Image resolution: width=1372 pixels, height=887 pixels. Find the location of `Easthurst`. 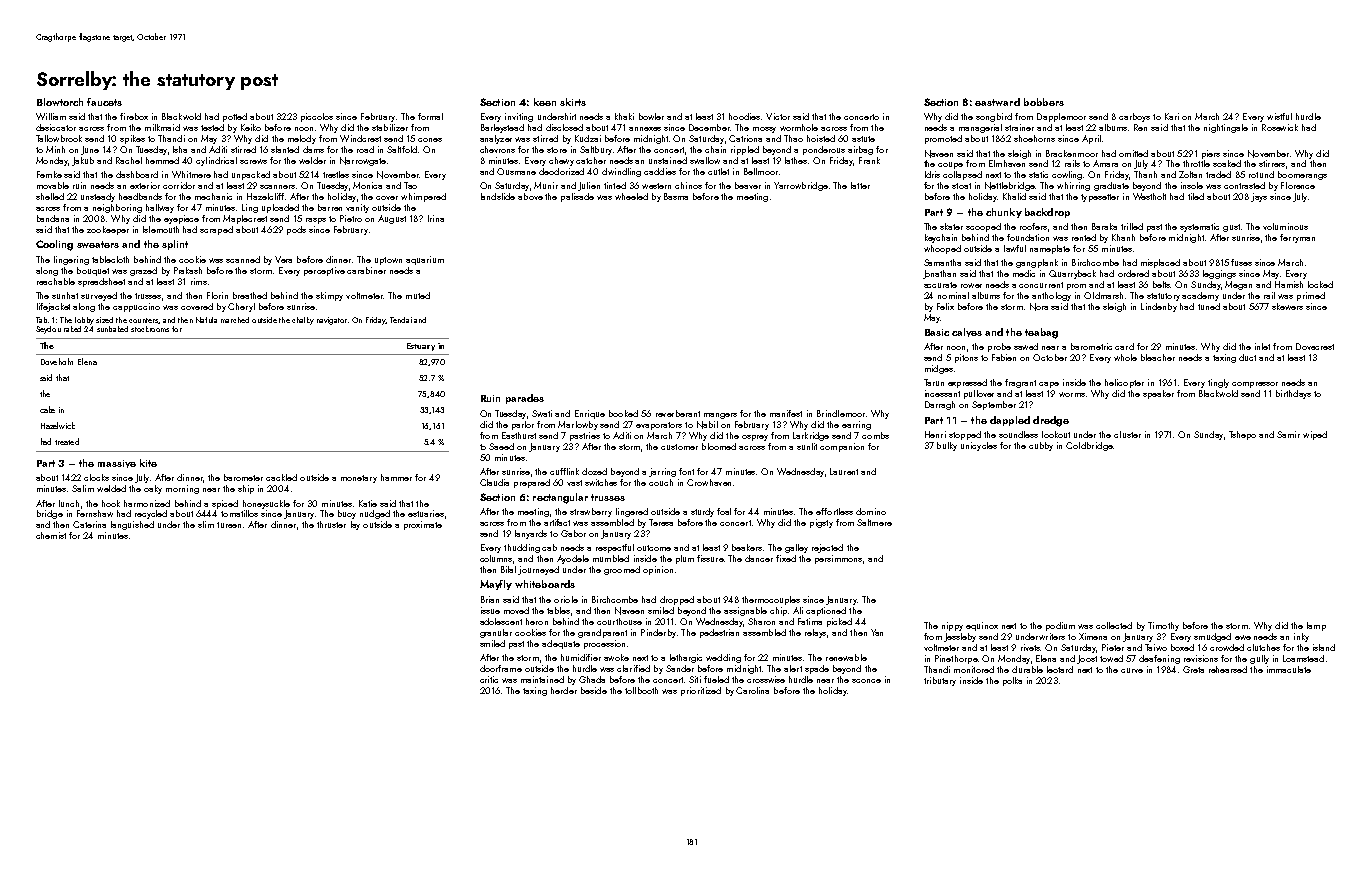

Easthurst is located at coordinates (519, 435).
